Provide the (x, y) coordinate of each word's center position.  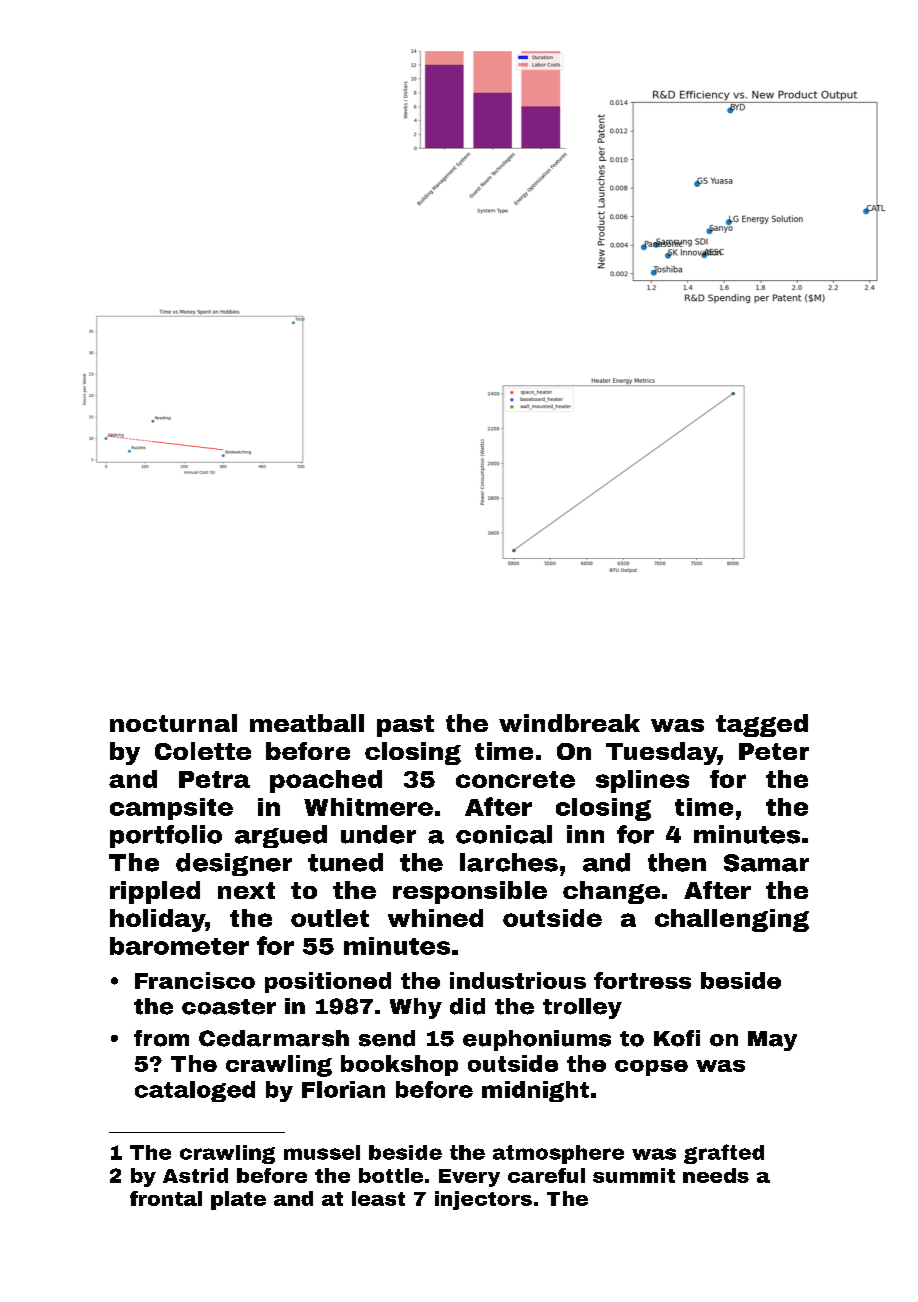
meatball (307, 723)
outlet (330, 918)
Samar (766, 863)
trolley (582, 1008)
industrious (518, 980)
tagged (762, 725)
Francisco (195, 980)
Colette (203, 751)
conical (504, 834)
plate (238, 1200)
